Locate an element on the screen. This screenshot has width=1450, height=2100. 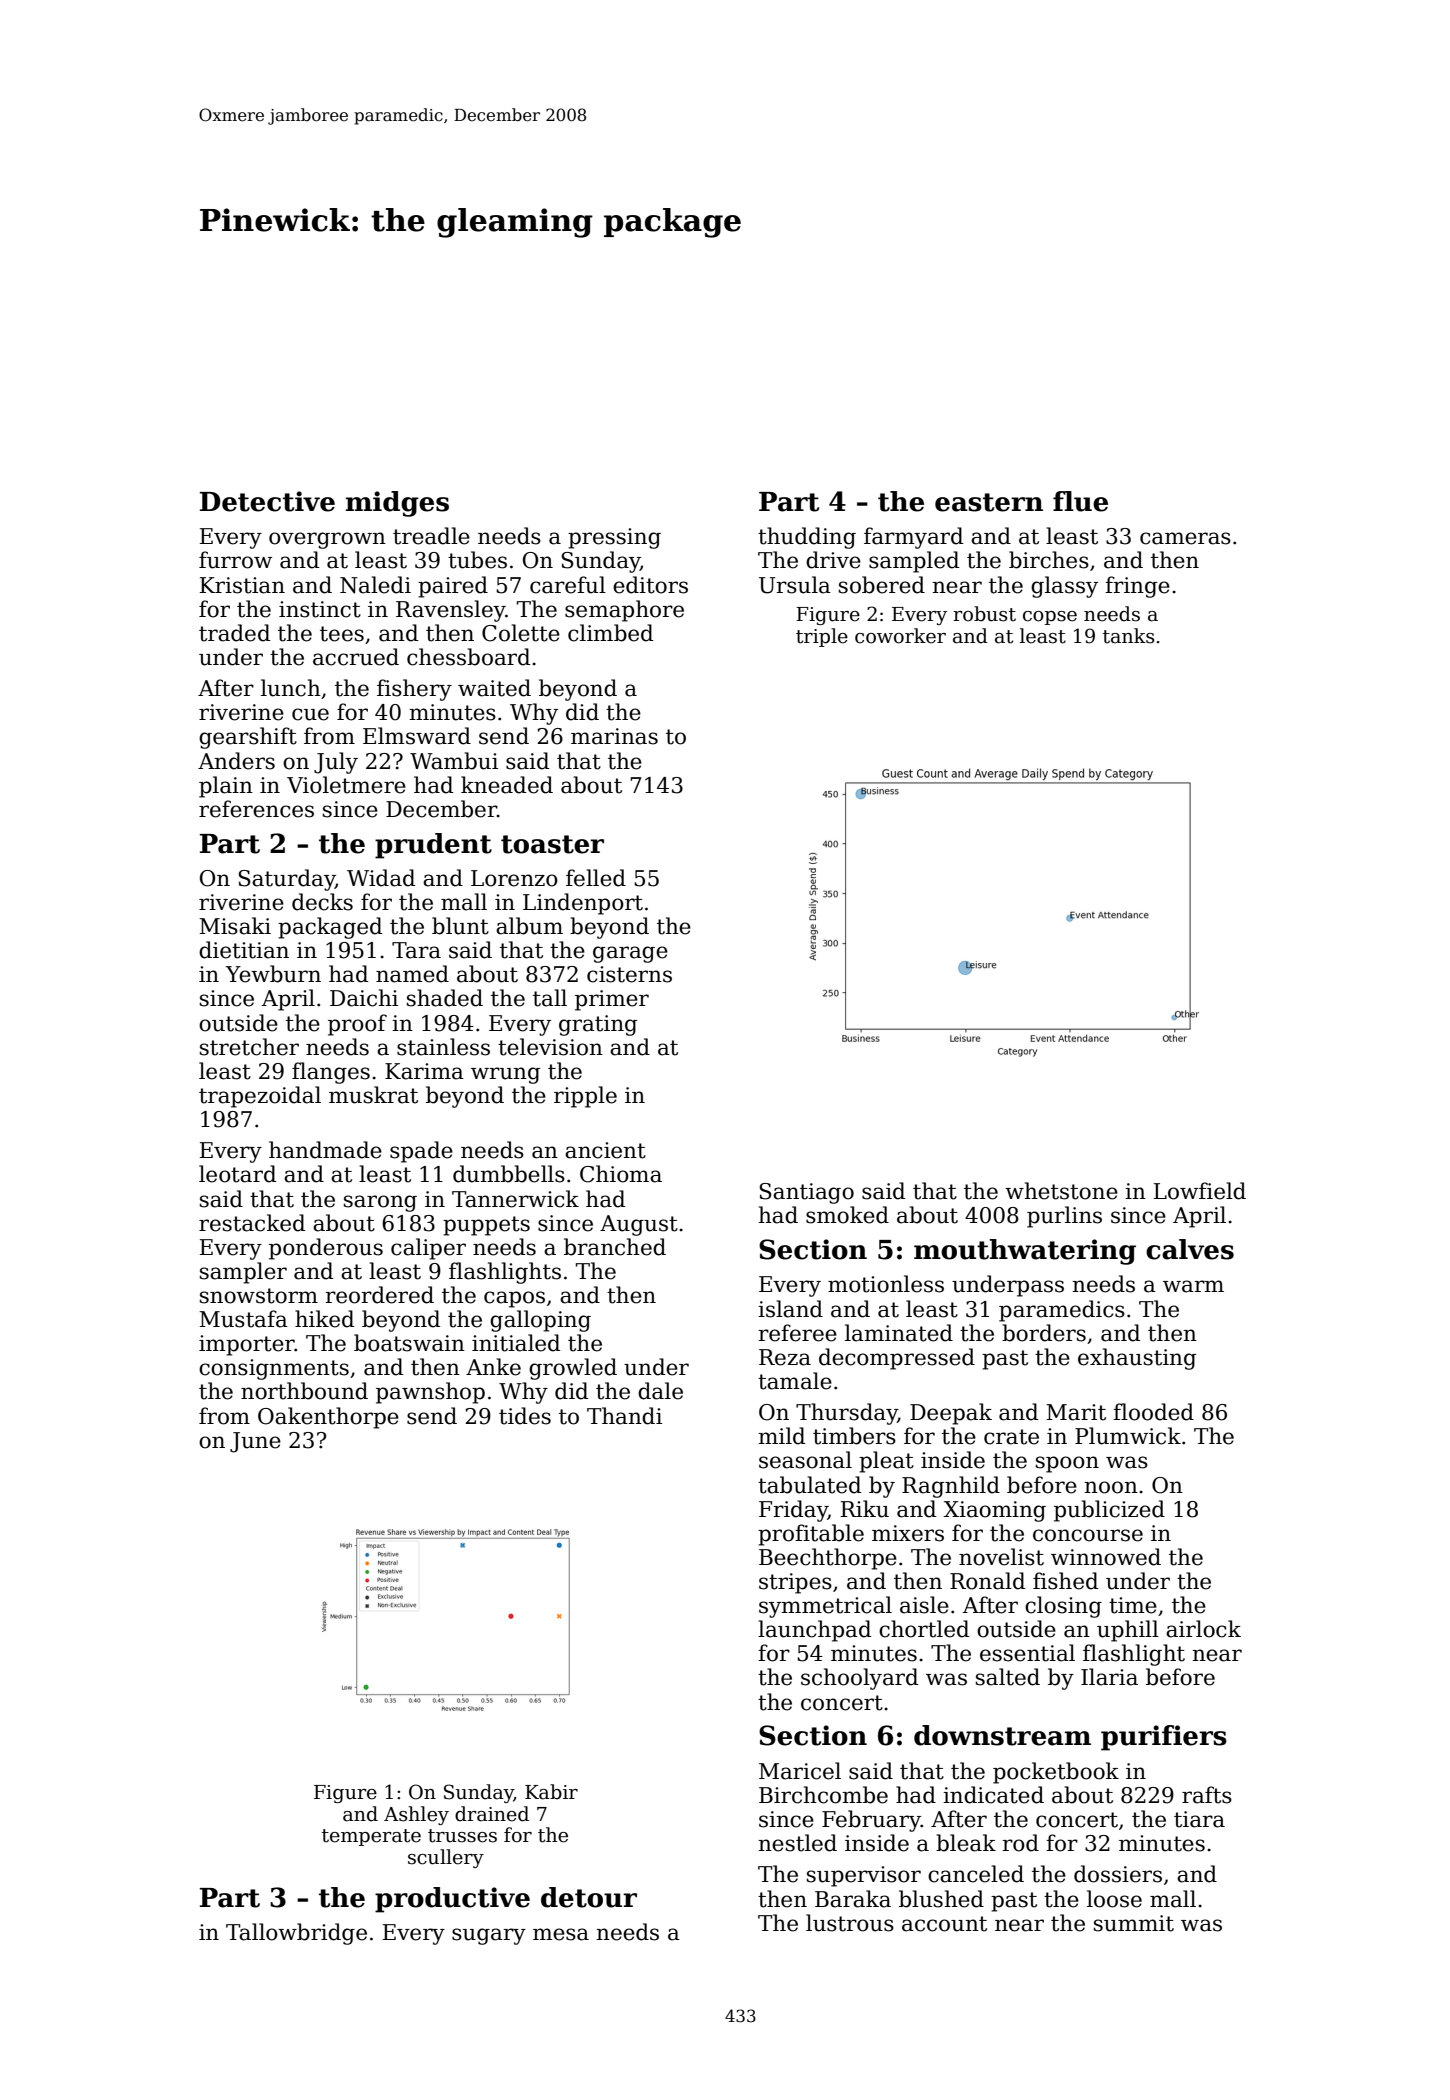
mouthwatering is located at coordinates (1025, 1252).
